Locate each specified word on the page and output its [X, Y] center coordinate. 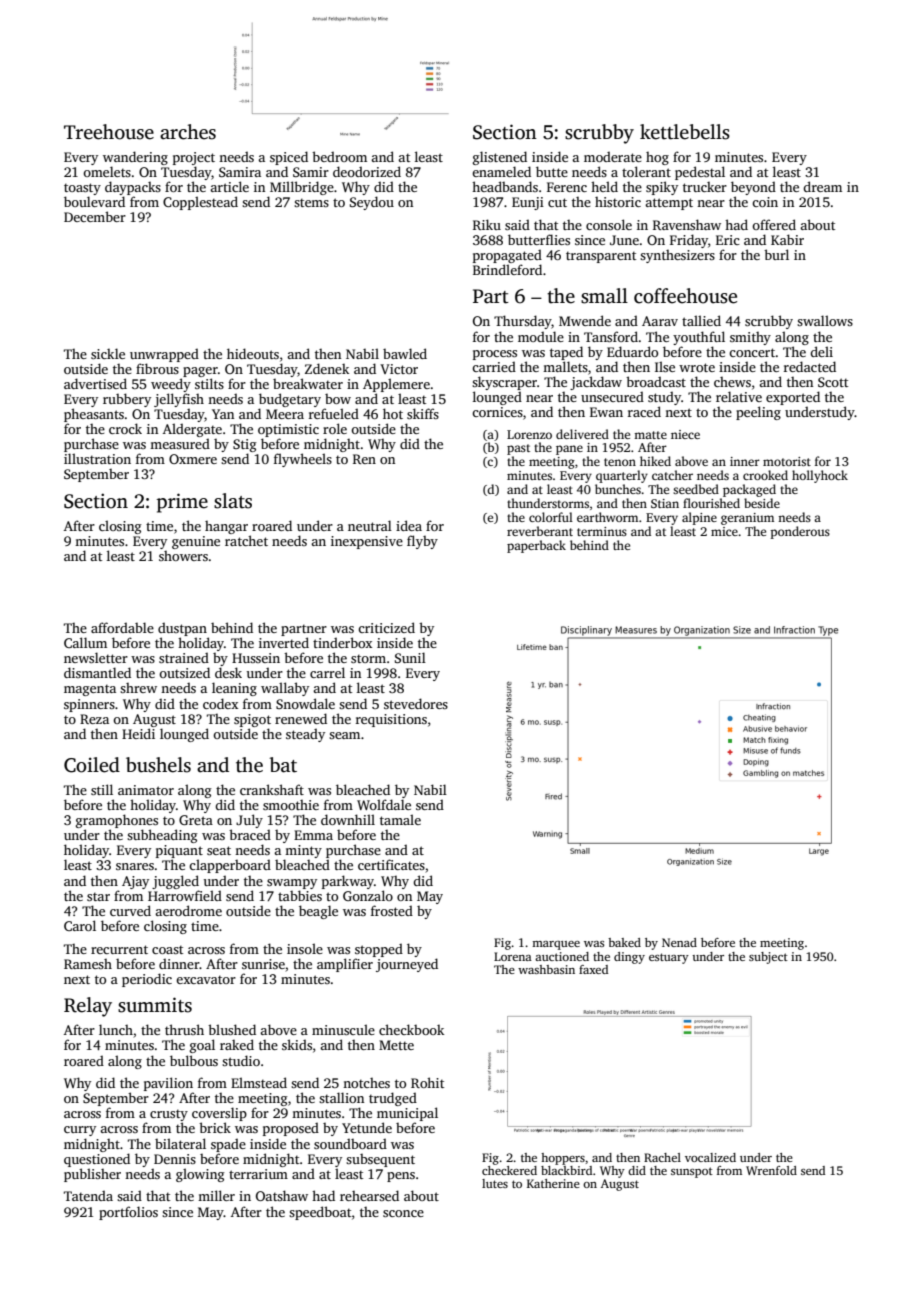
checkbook [411, 1029]
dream [822, 186]
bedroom [339, 156]
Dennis [175, 1159]
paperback [536, 546]
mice [724, 531]
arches [188, 132]
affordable [122, 627]
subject [768, 958]
